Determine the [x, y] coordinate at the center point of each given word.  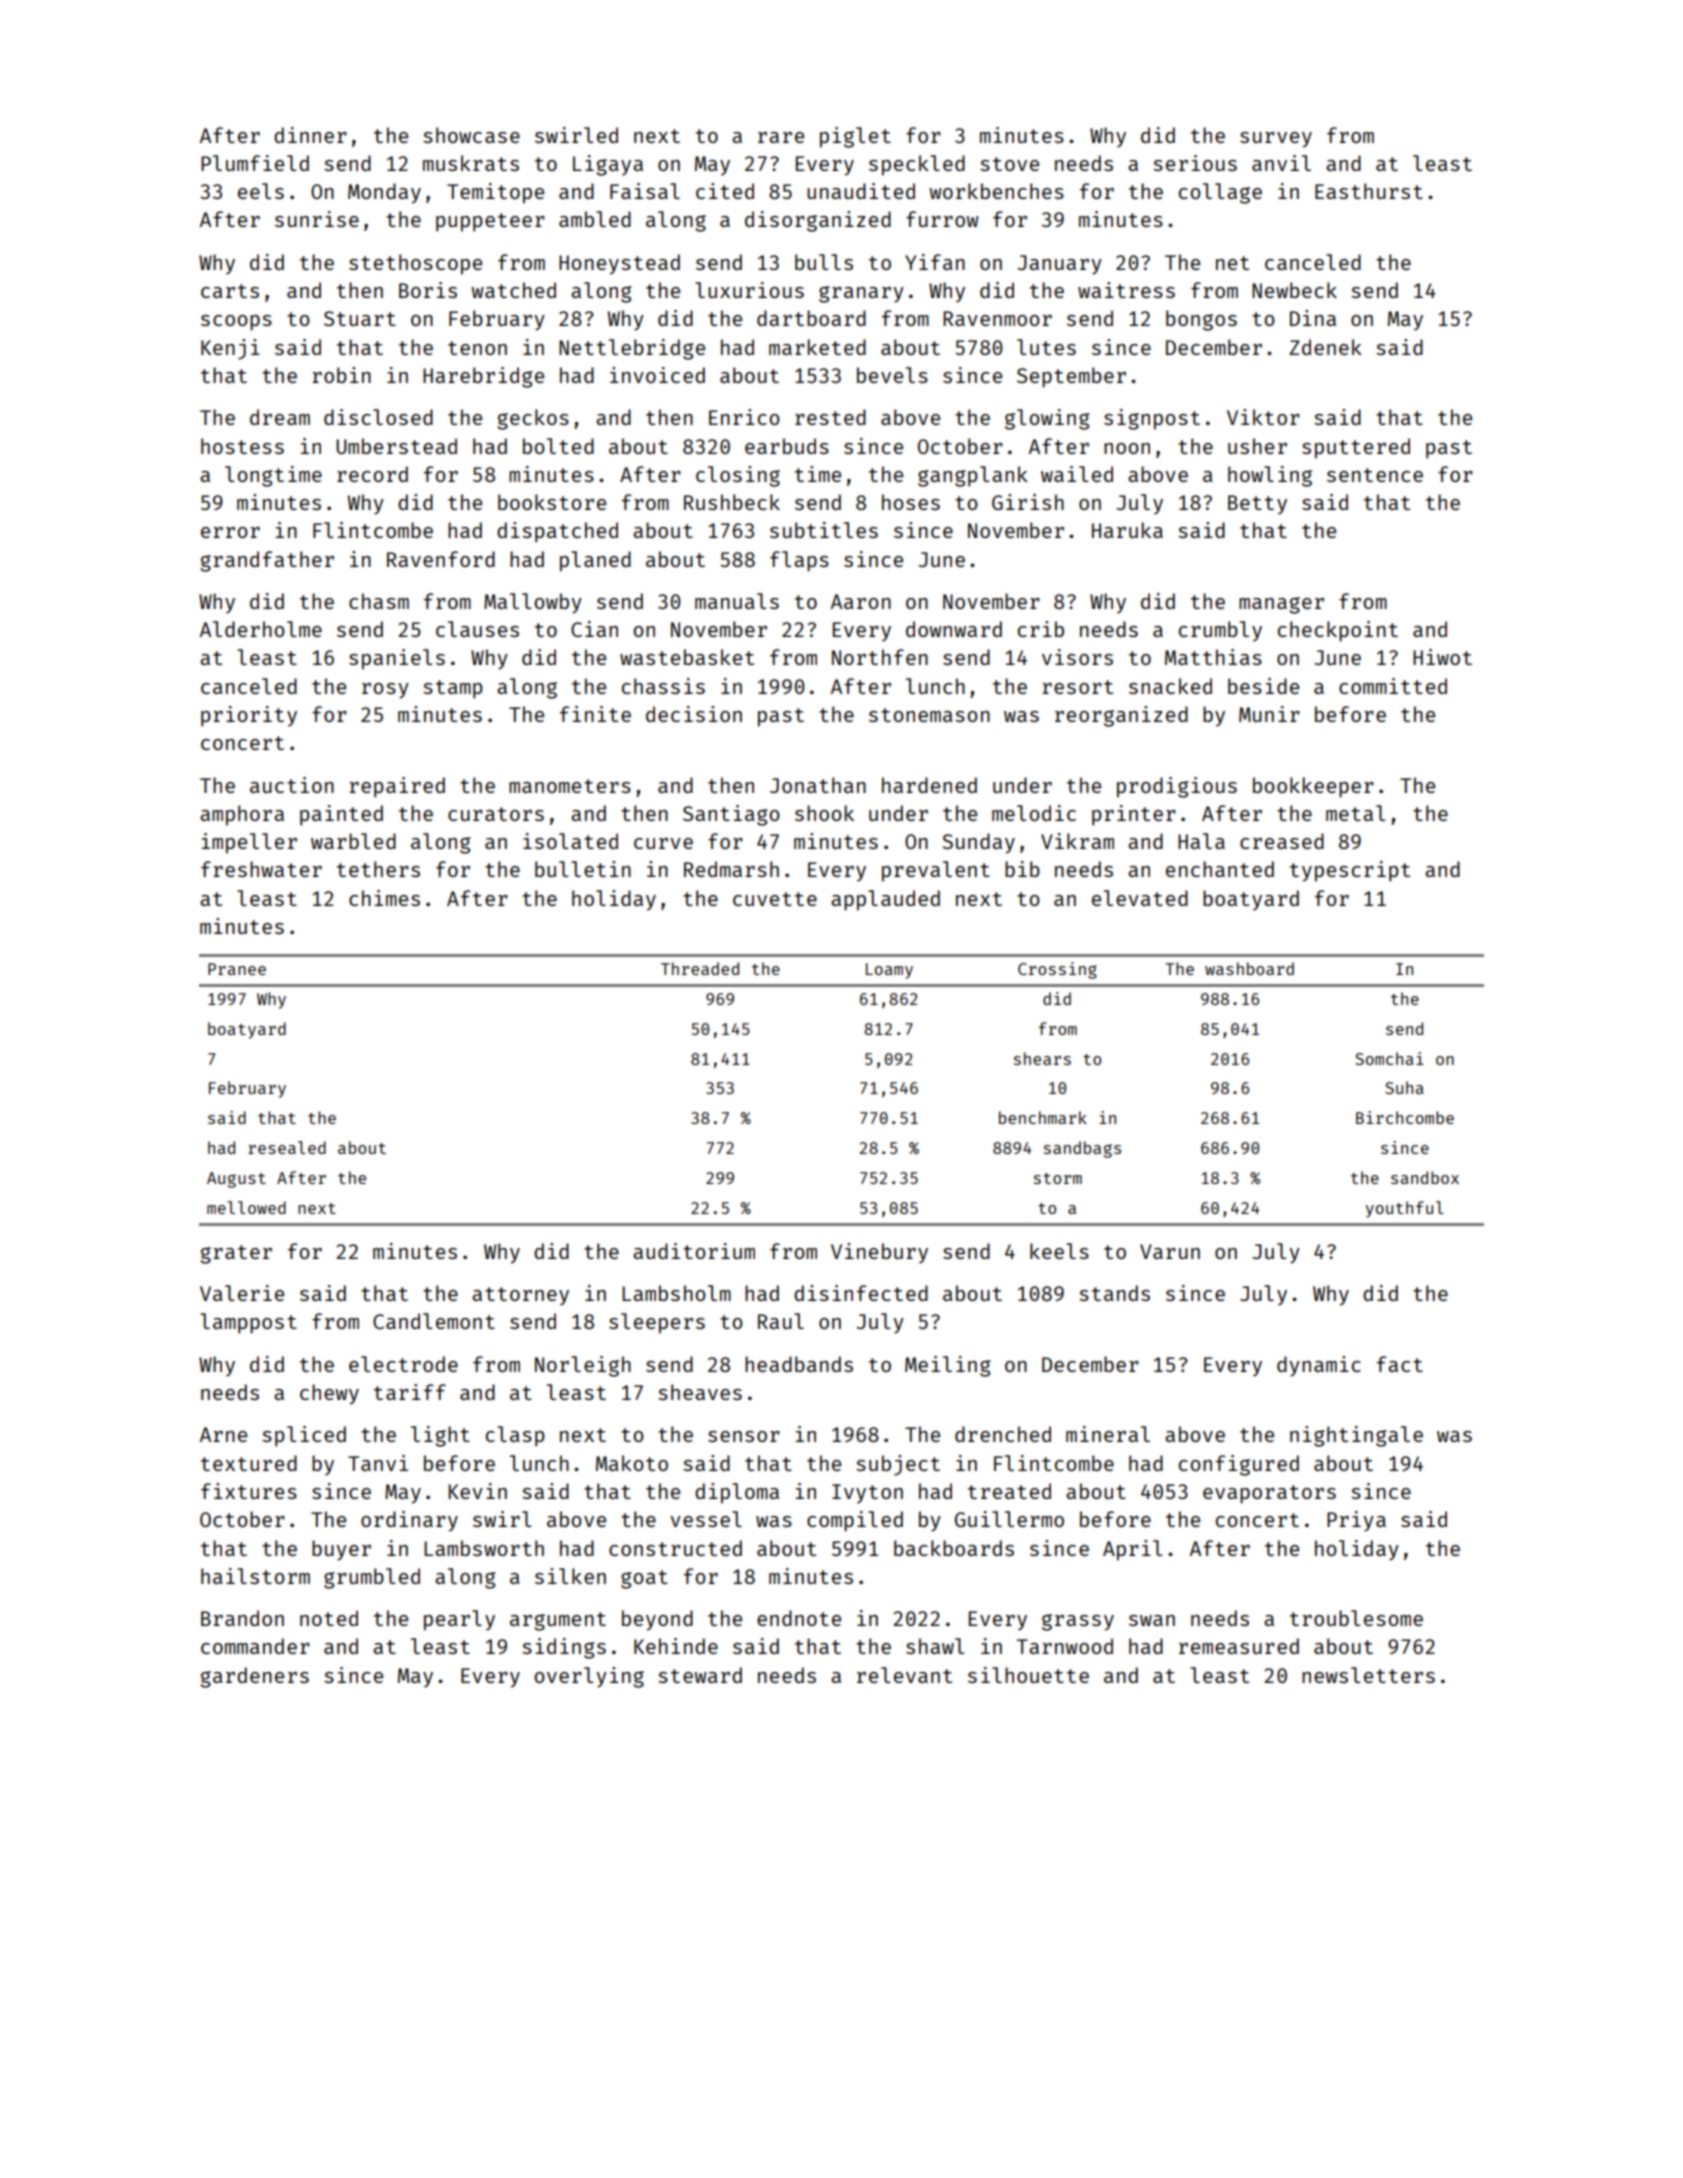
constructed [675, 1548]
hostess [242, 446]
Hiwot [1442, 657]
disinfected [861, 1293]
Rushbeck [732, 502]
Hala [1201, 841]
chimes [384, 898]
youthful [1405, 1209]
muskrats [471, 163]
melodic [1034, 813]
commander [255, 1646]
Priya [1356, 1521]
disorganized [818, 221]
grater [236, 1254]
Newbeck [1294, 290]
